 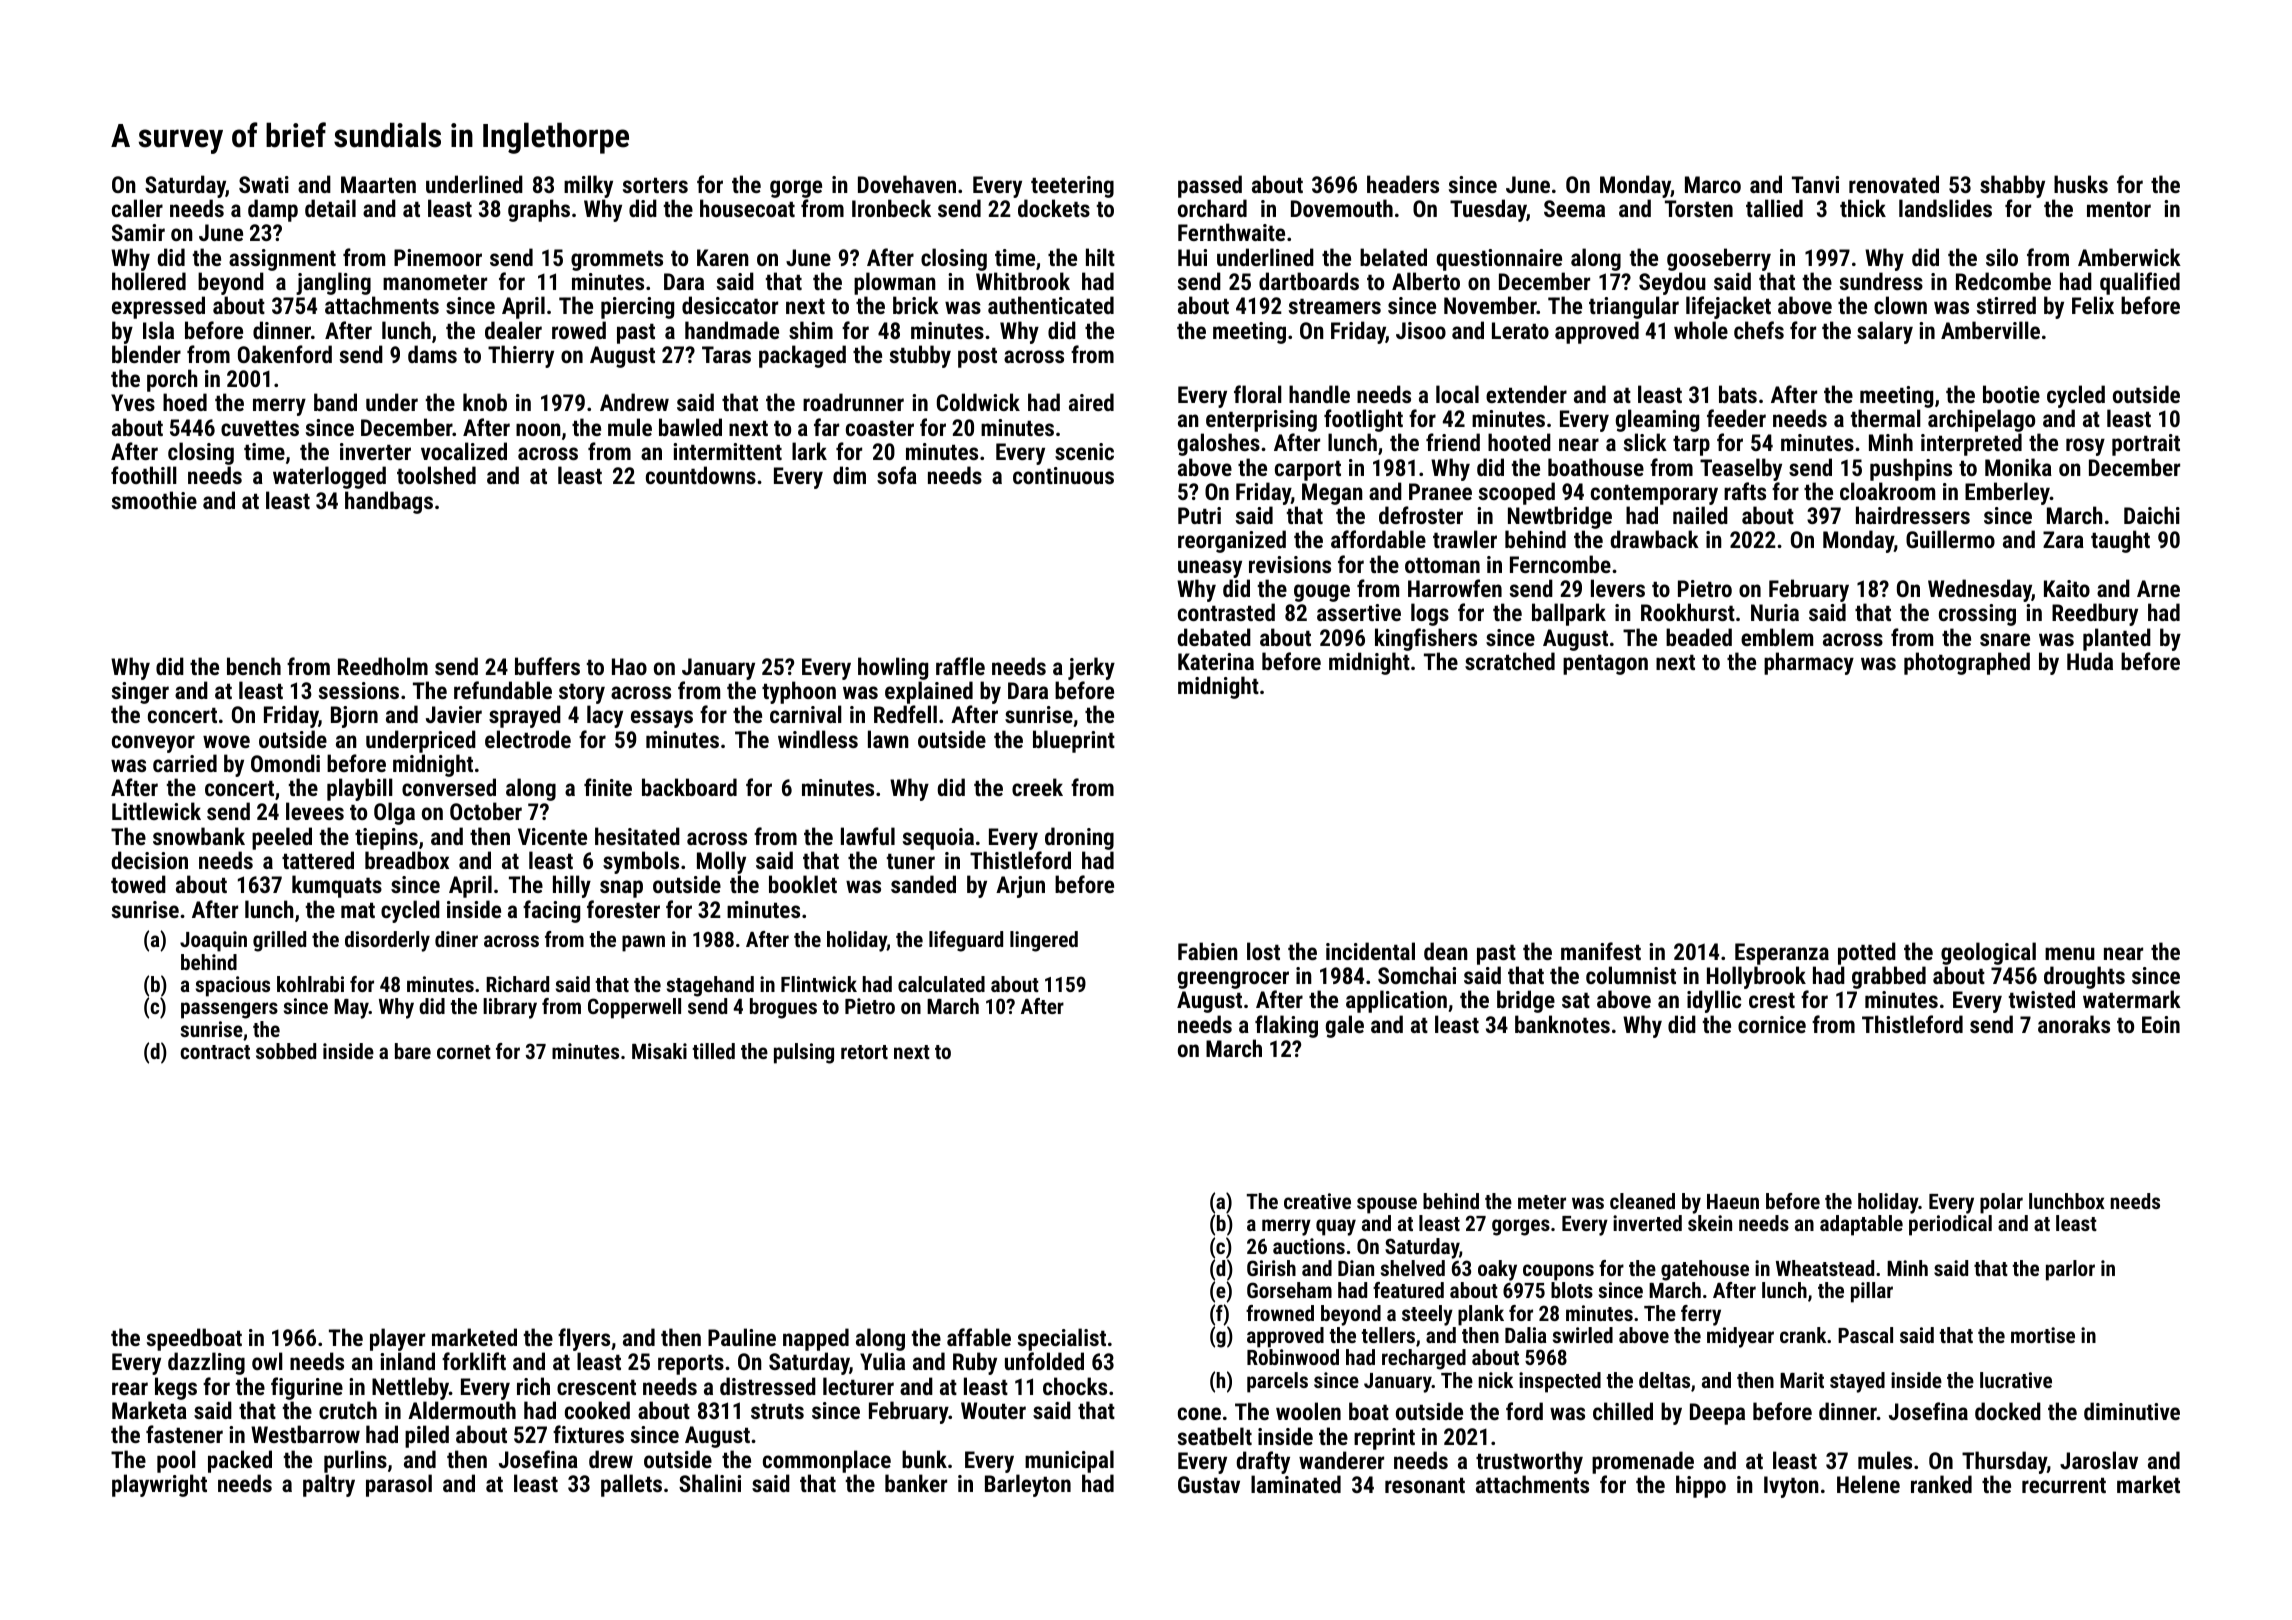 I want to click on creek, so click(x=1037, y=787).
